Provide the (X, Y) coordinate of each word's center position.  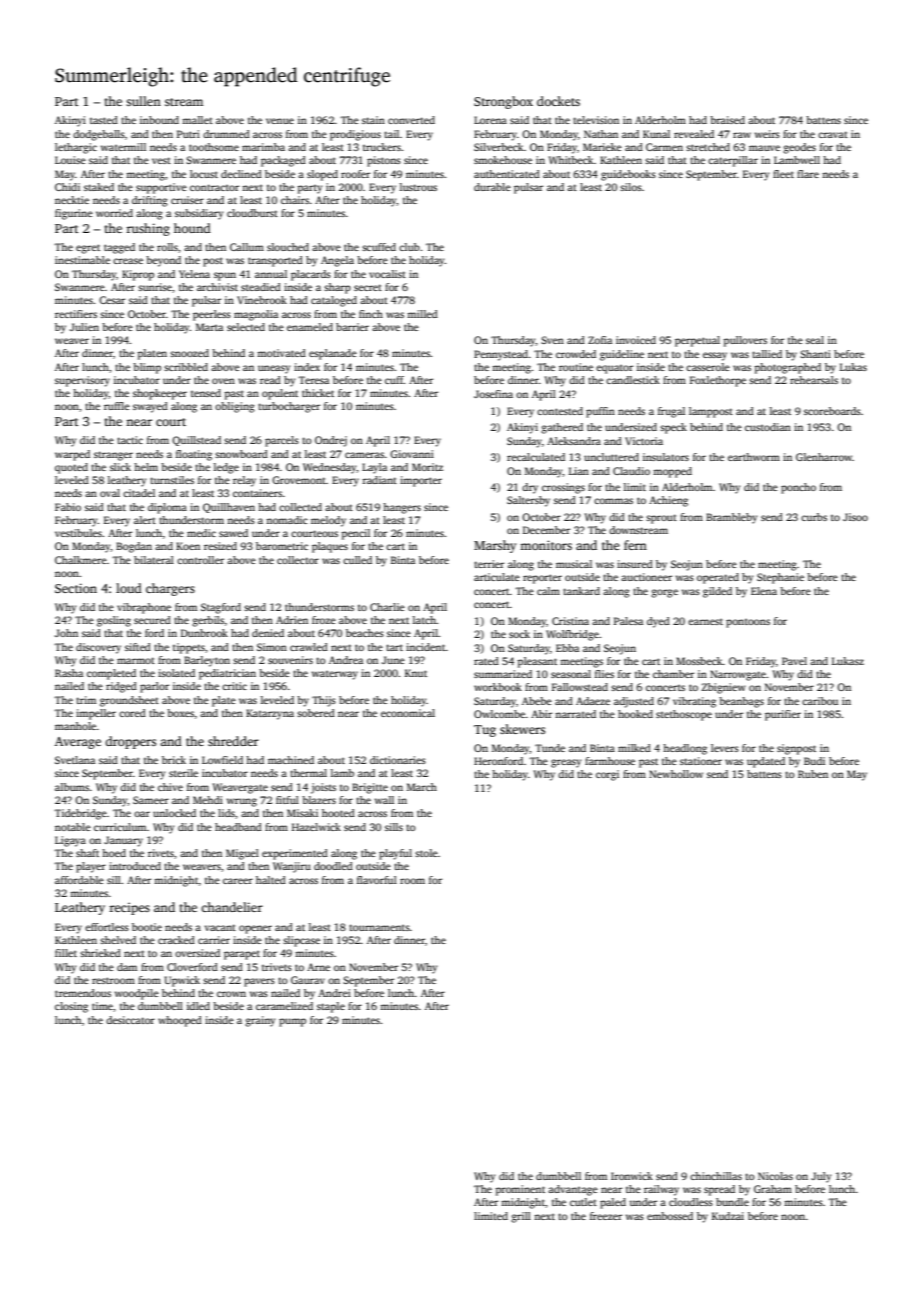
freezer (606, 1216)
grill (521, 1217)
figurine (74, 214)
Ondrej (331, 441)
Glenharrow (824, 457)
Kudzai (728, 1216)
